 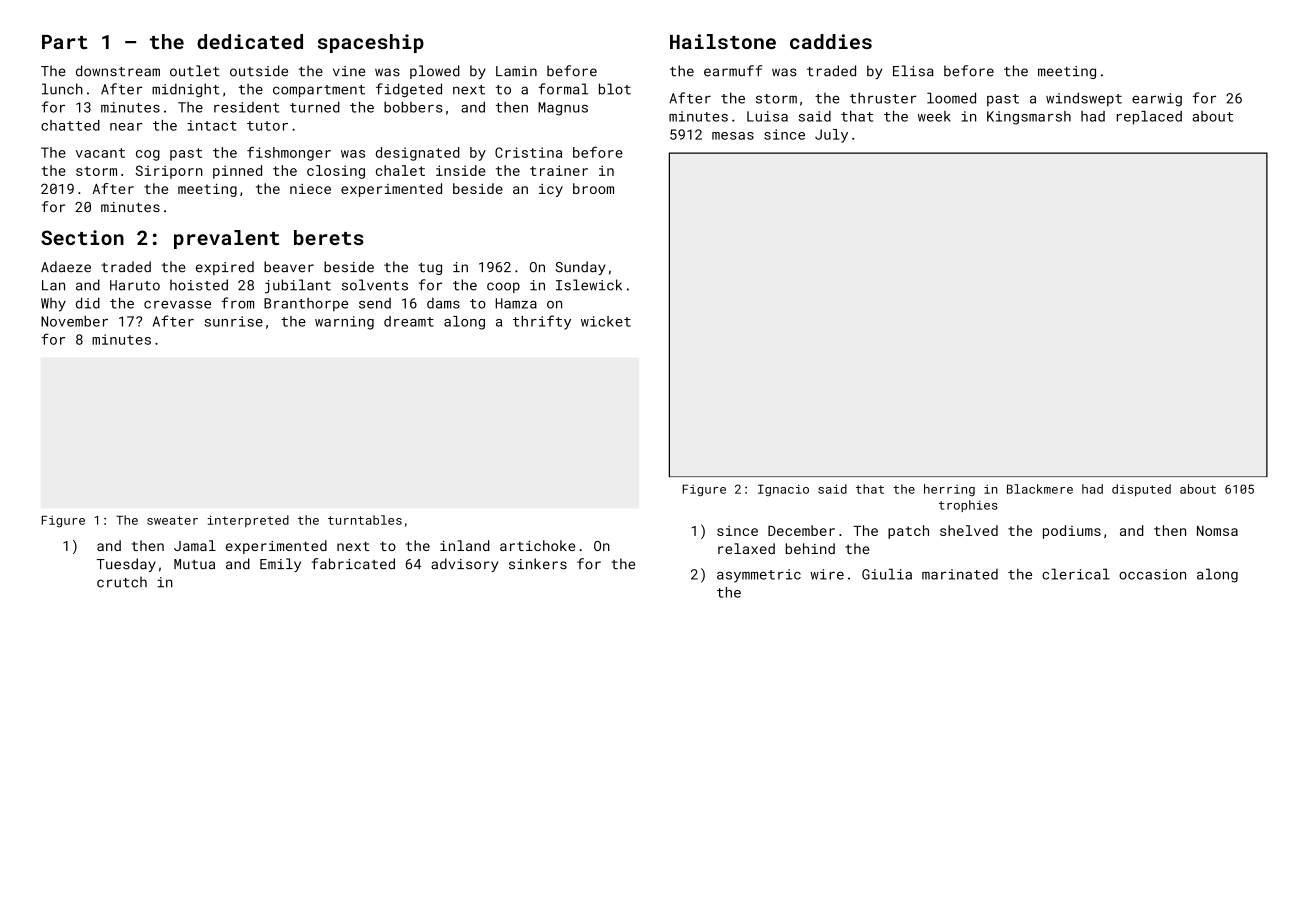 I want to click on pinned, so click(x=237, y=172).
